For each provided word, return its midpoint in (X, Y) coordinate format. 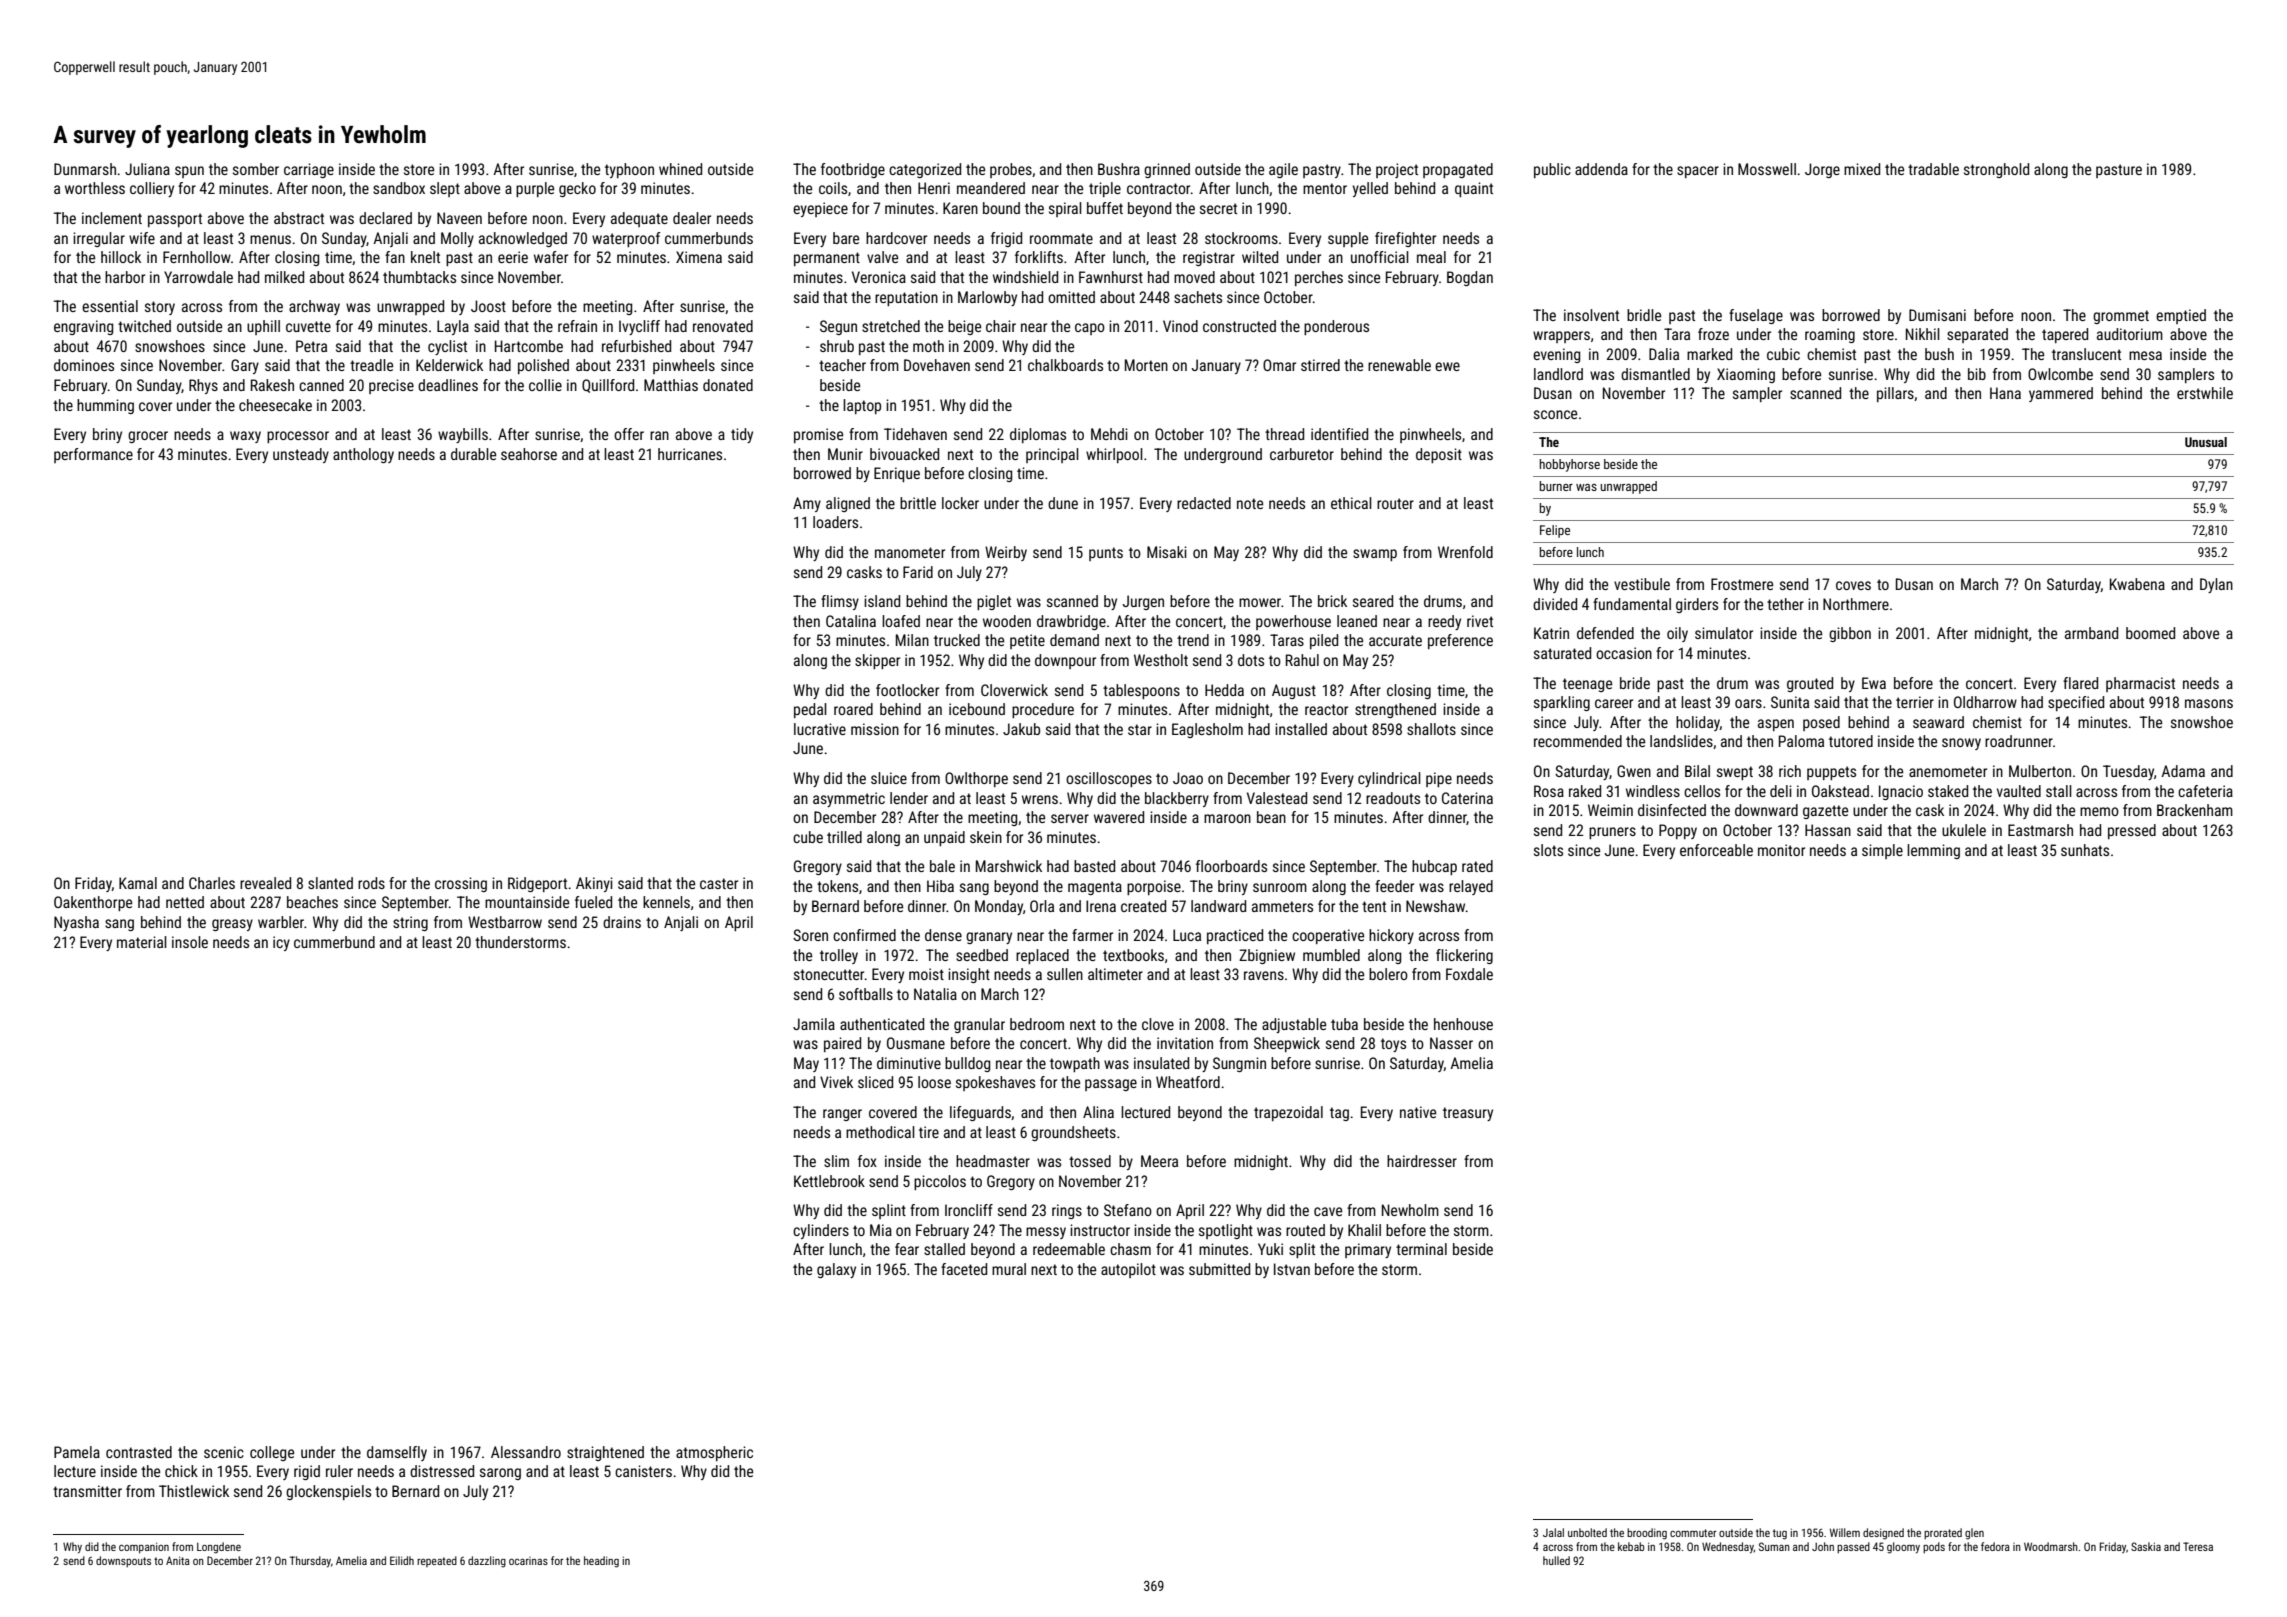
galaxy (836, 1270)
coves (1853, 585)
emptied (2181, 316)
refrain (577, 326)
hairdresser (1422, 1161)
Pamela (77, 1452)
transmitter (87, 1491)
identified (1339, 434)
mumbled (1331, 955)
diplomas (1038, 435)
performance (93, 455)
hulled (1556, 1560)
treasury (1468, 1114)
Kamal (138, 883)
